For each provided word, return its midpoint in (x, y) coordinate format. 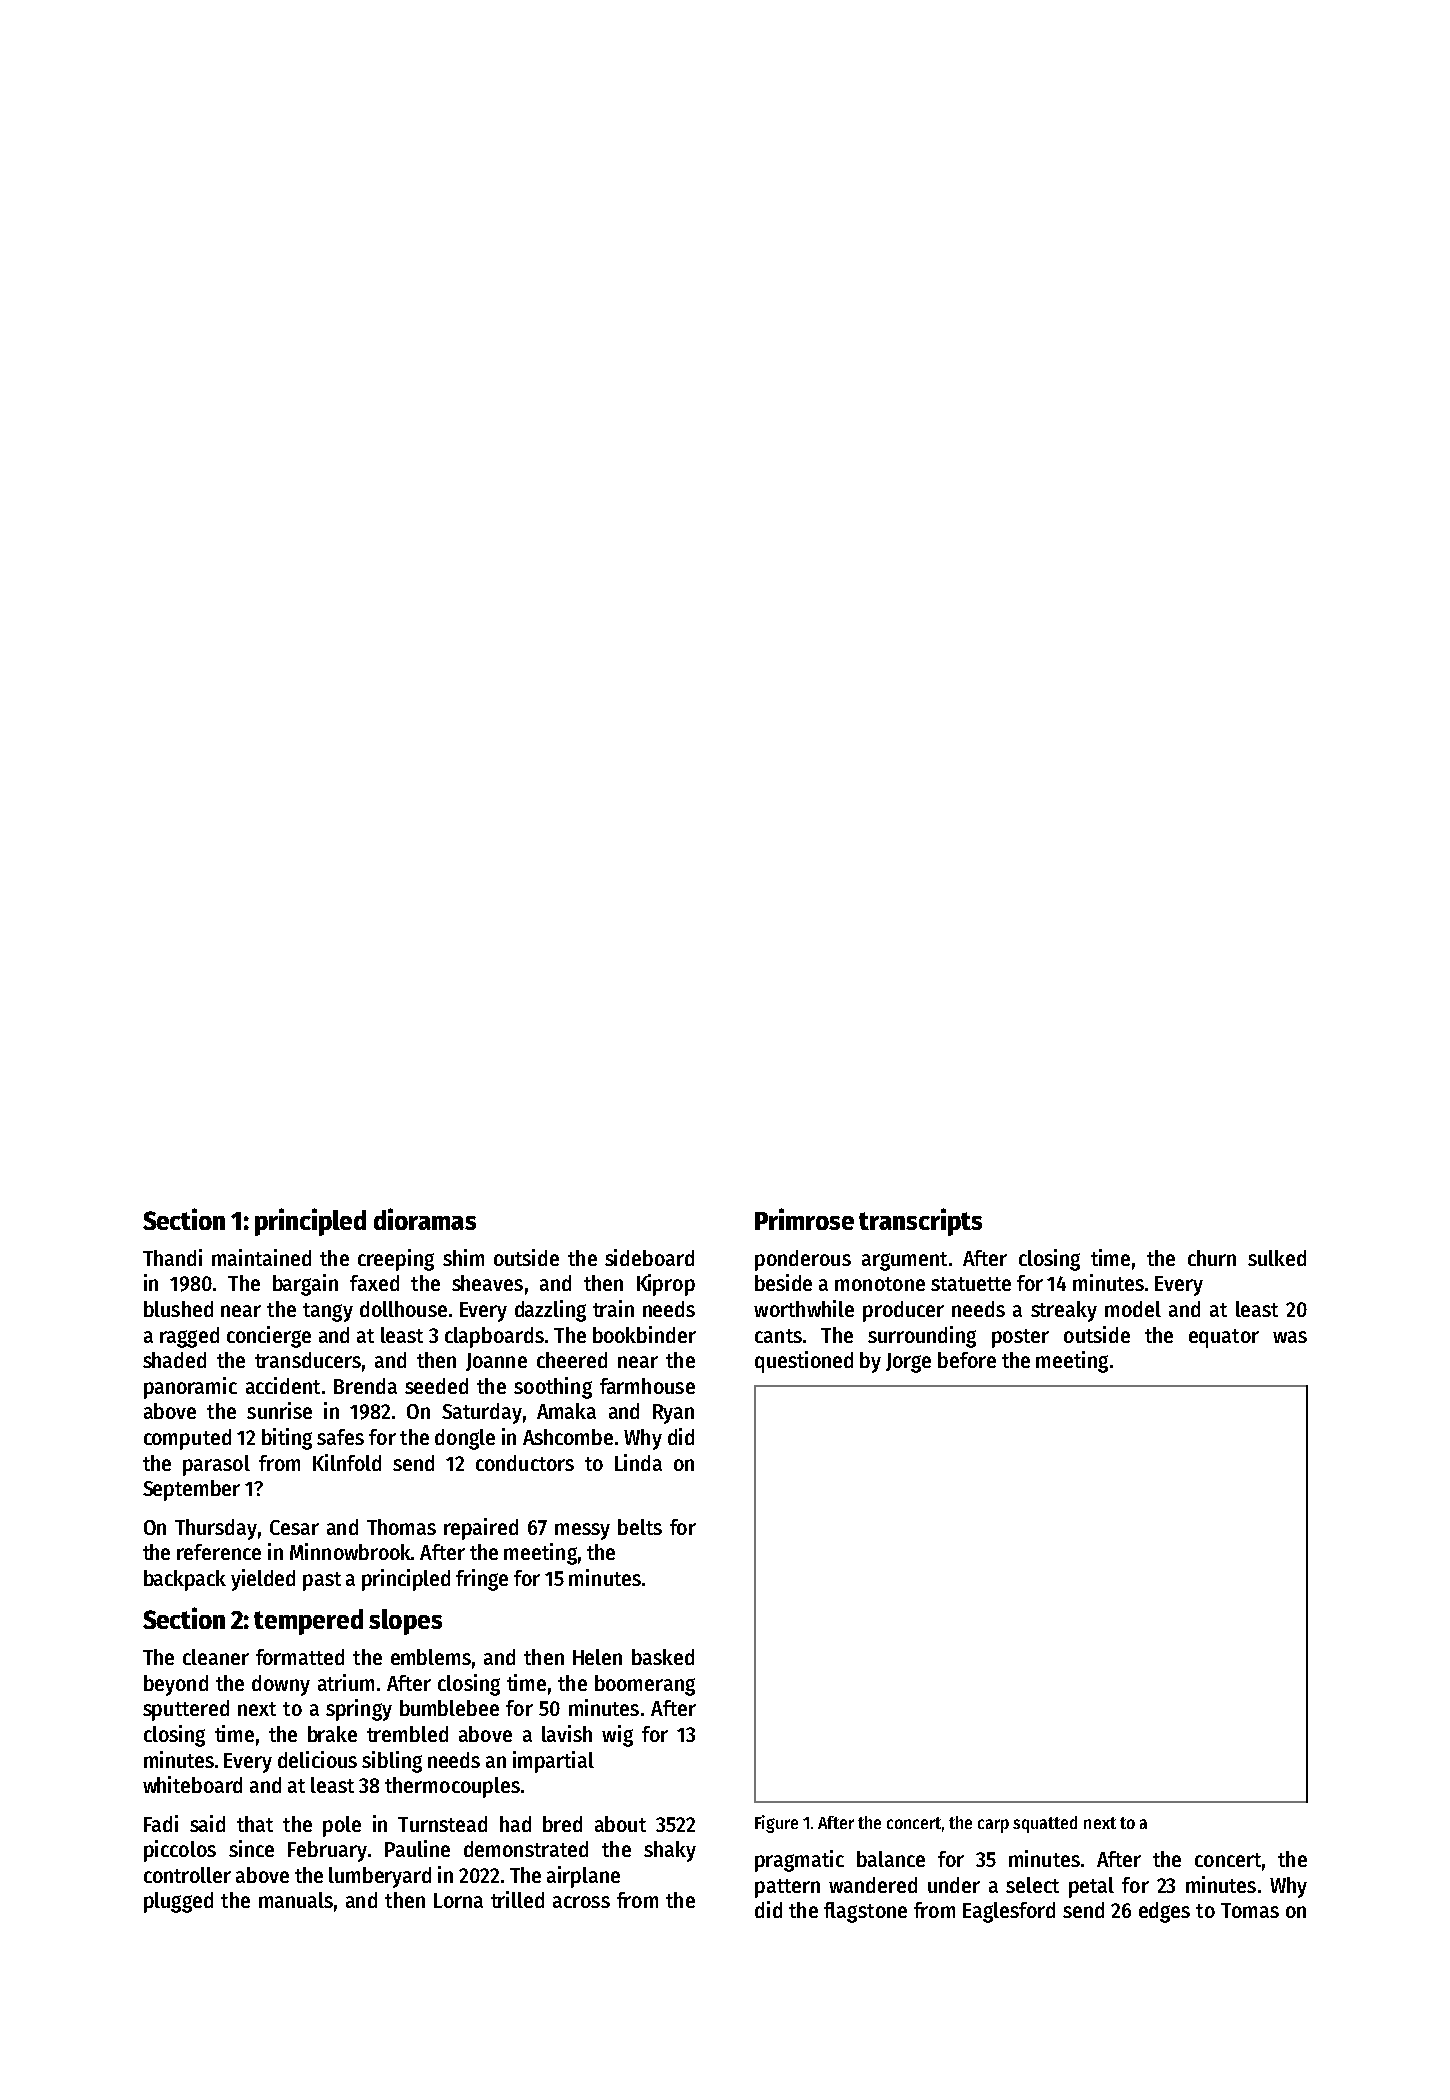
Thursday (216, 1529)
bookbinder (644, 1334)
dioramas (425, 1219)
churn (1212, 1258)
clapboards (494, 1337)
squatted (1045, 1824)
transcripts (920, 1222)
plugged (178, 1902)
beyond (176, 1685)
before (967, 1360)
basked (663, 1657)
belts (640, 1527)
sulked (1277, 1258)
